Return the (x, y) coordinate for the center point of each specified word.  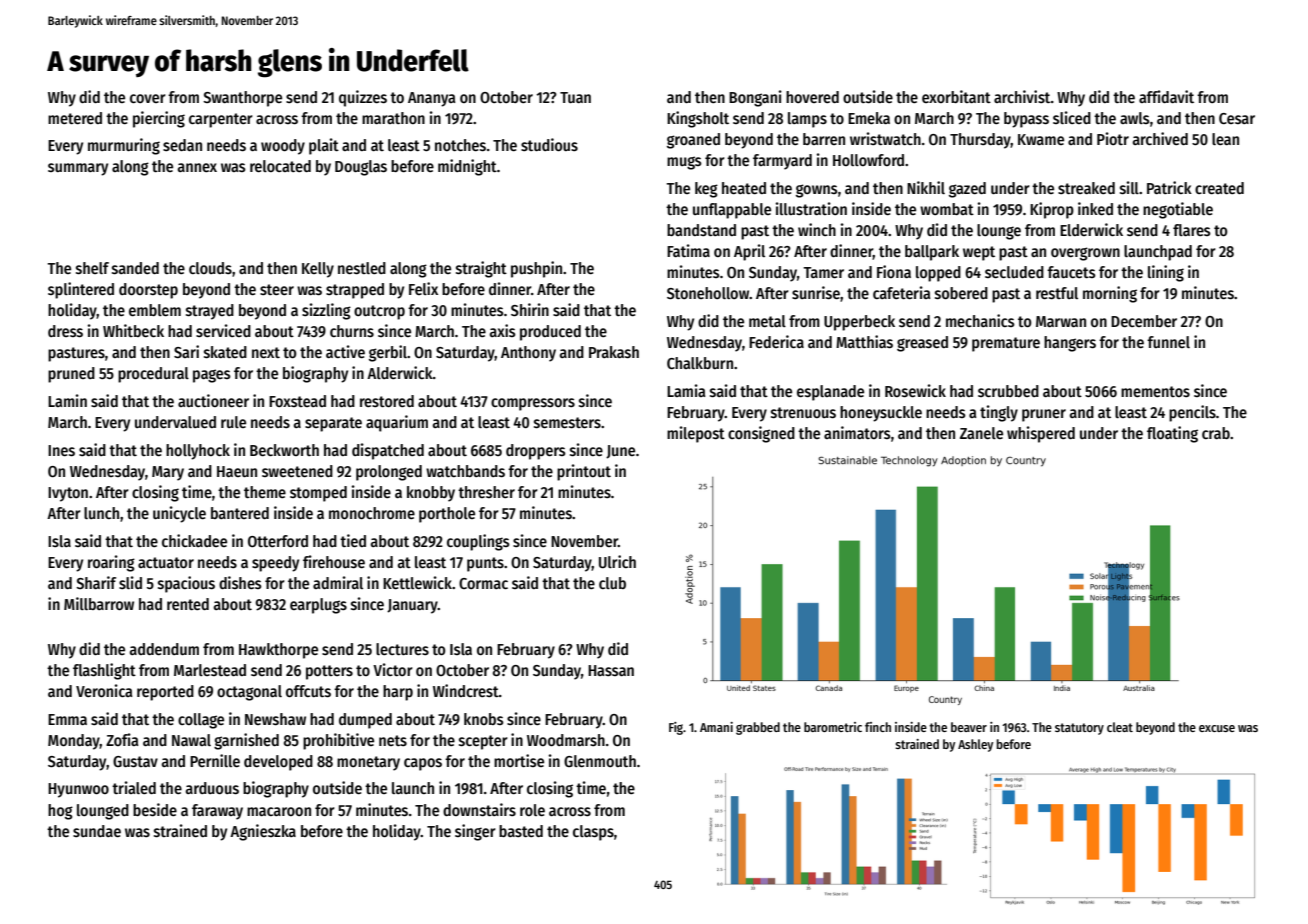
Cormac (483, 583)
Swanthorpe (242, 99)
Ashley (975, 745)
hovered (812, 97)
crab (1216, 433)
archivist (1022, 96)
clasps (593, 833)
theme (265, 492)
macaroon (279, 811)
